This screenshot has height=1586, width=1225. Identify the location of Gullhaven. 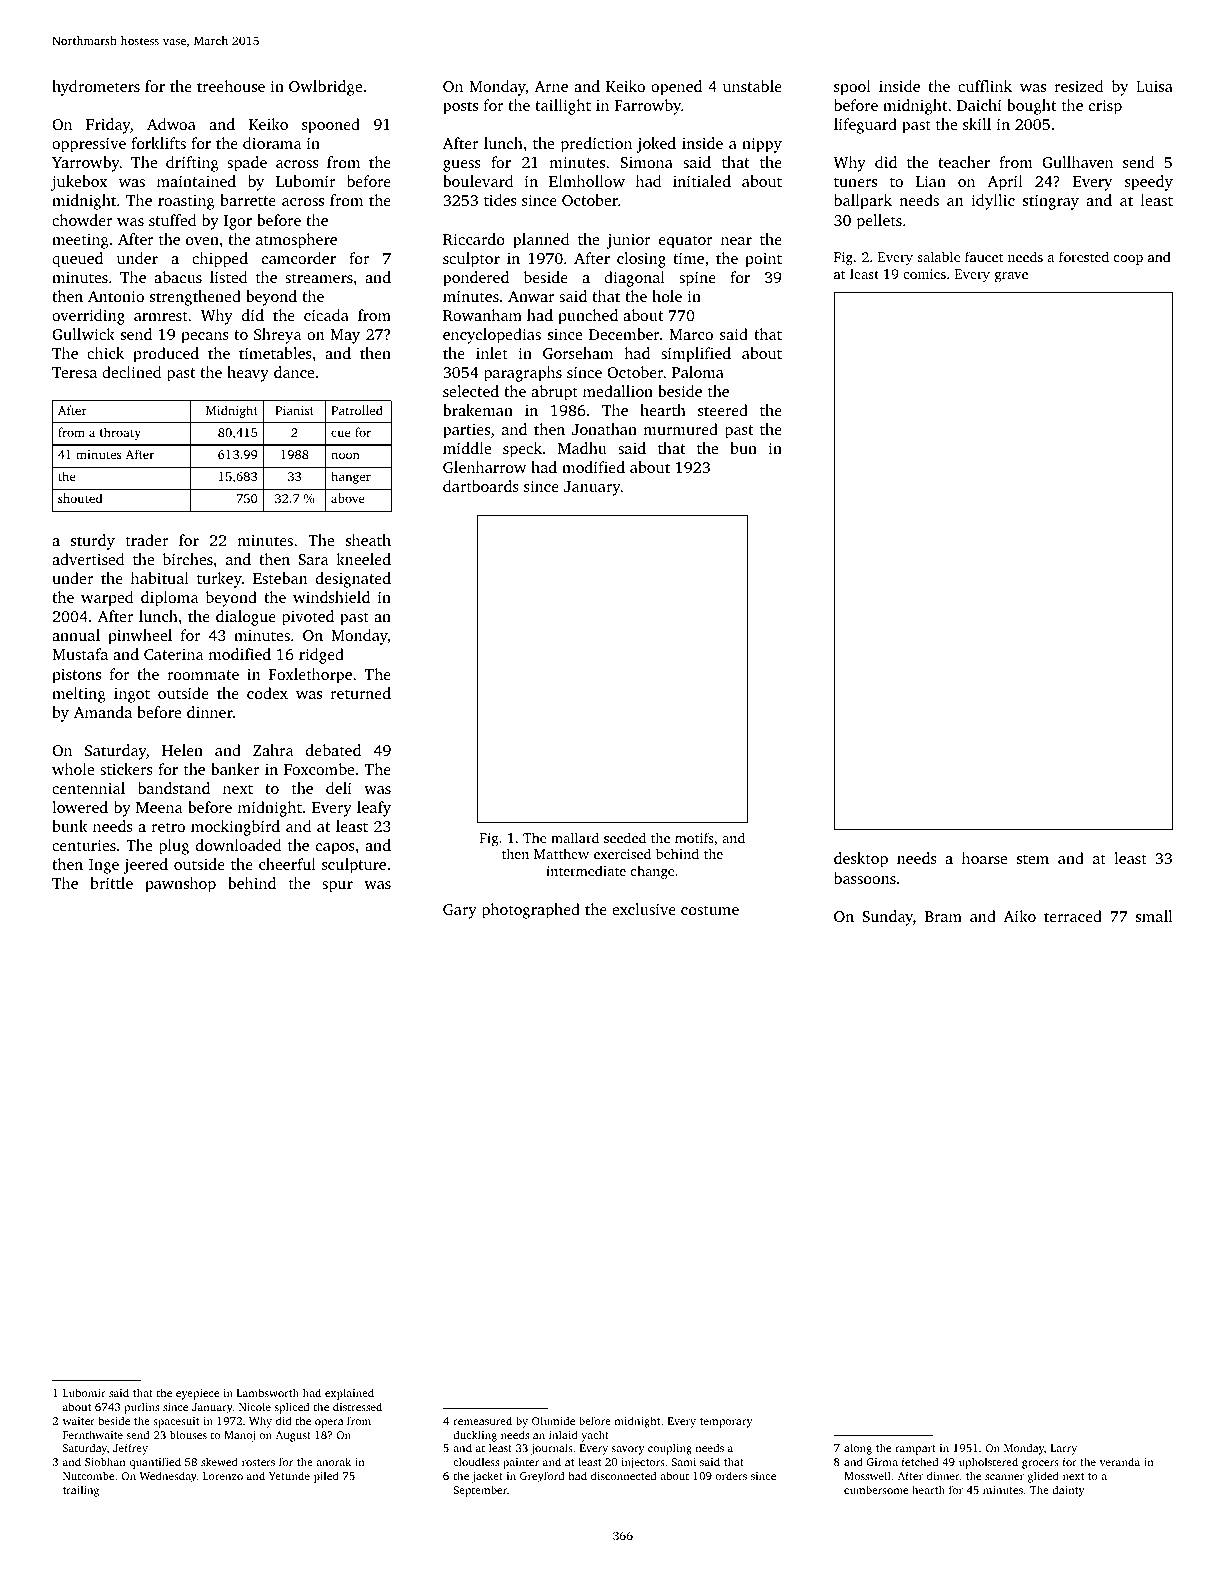
(1077, 162).
